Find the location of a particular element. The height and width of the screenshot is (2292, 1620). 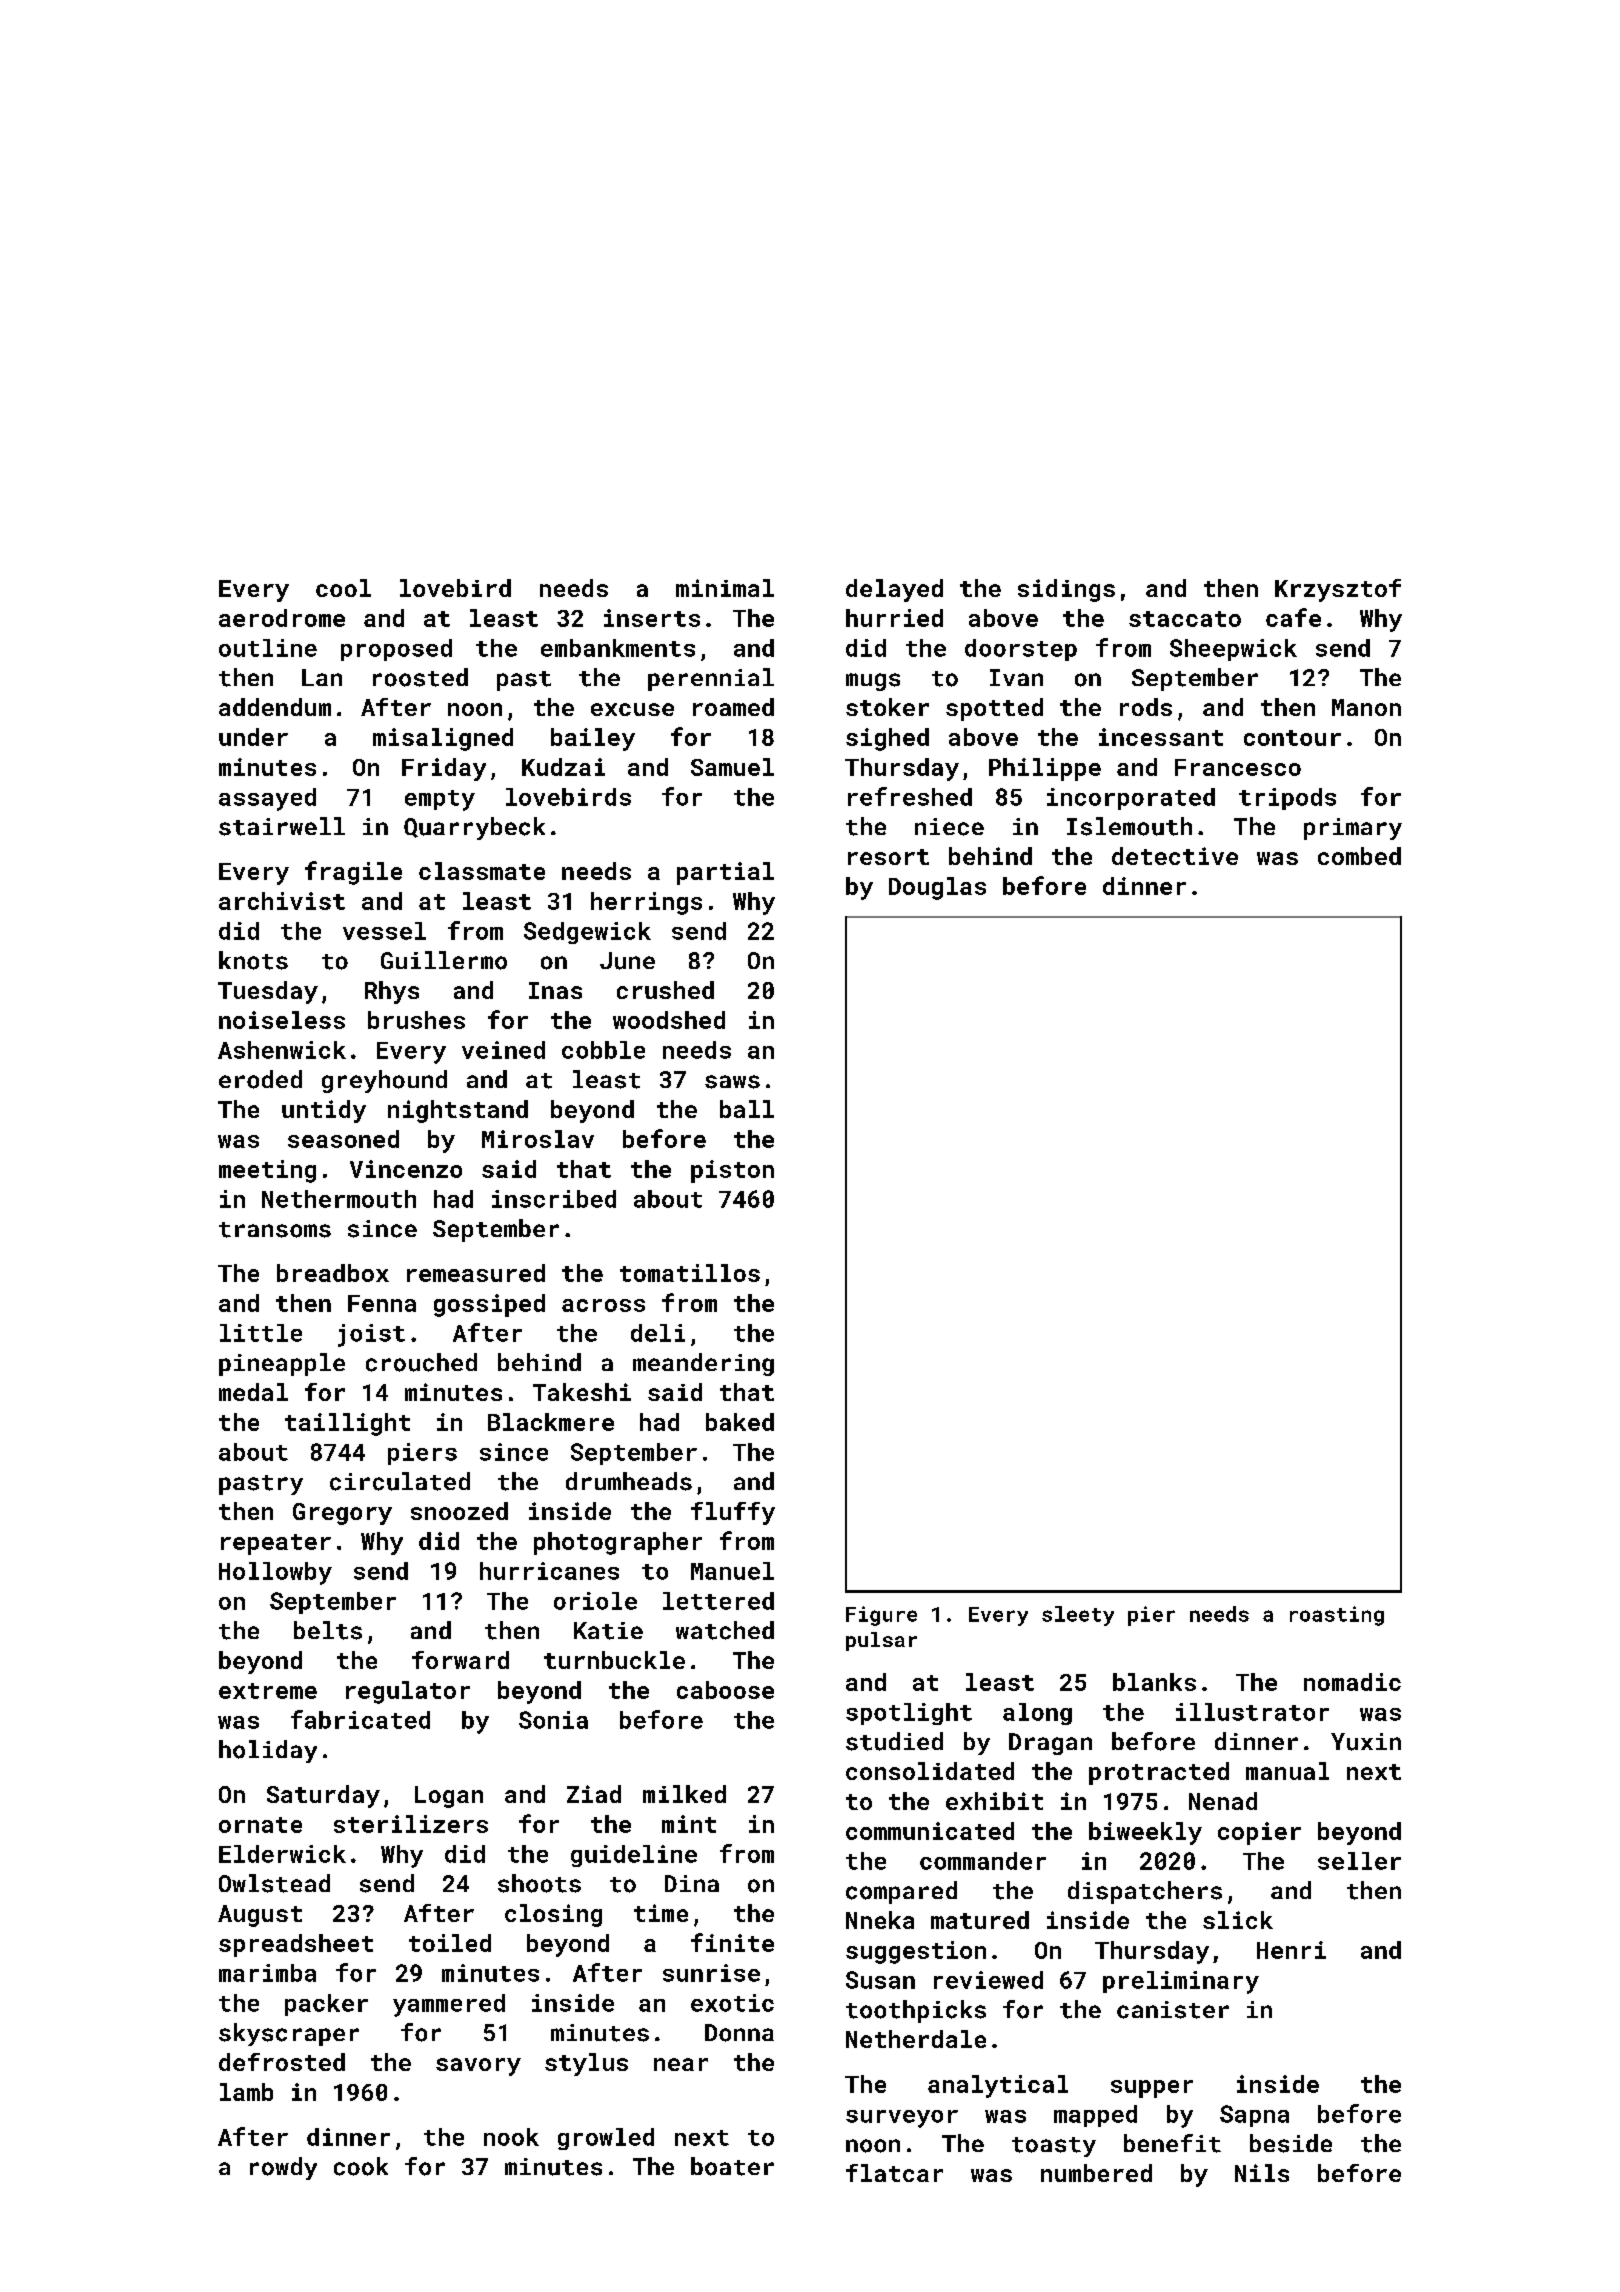

embankments is located at coordinates (618, 648).
